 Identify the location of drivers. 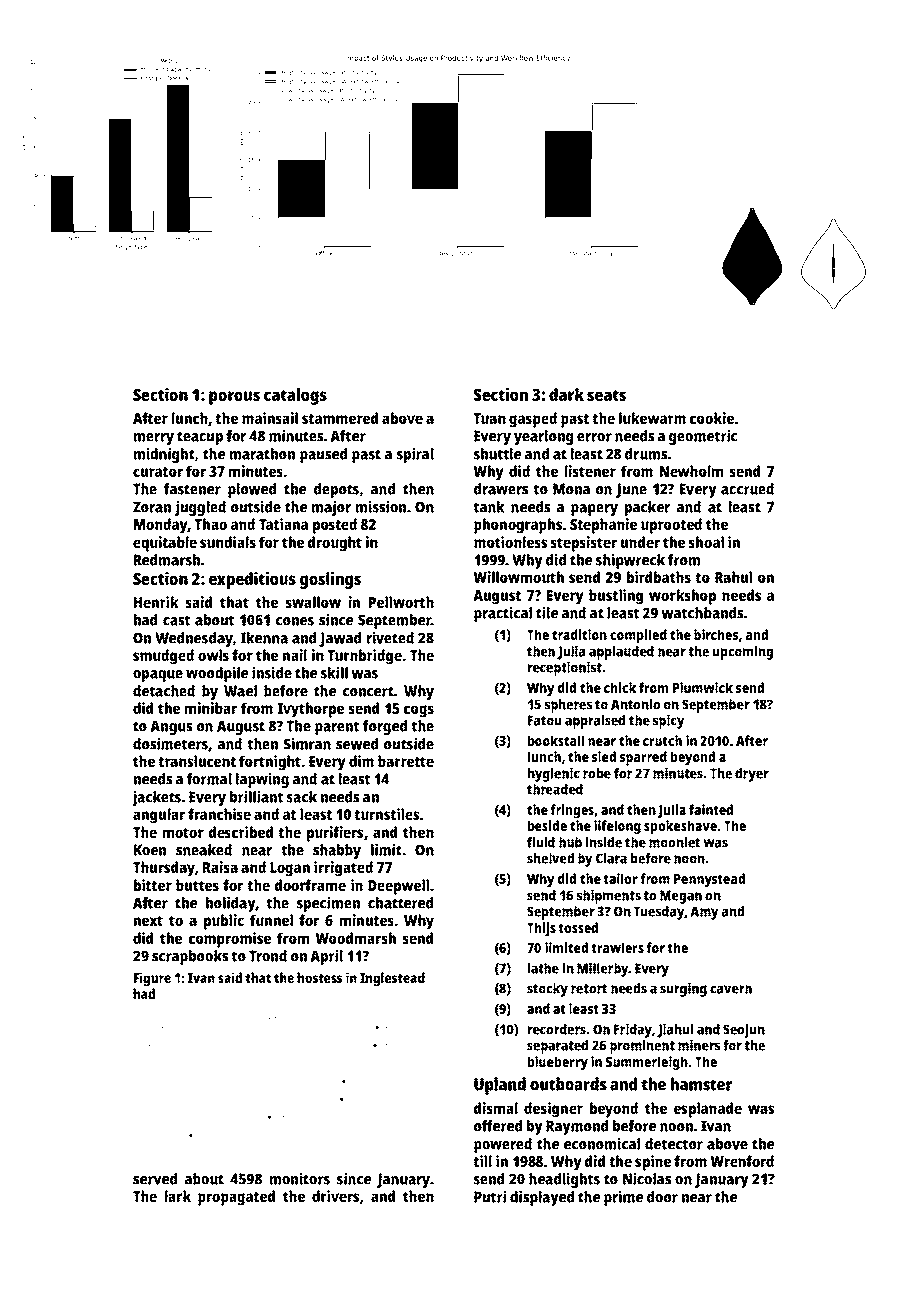
(335, 1196).
